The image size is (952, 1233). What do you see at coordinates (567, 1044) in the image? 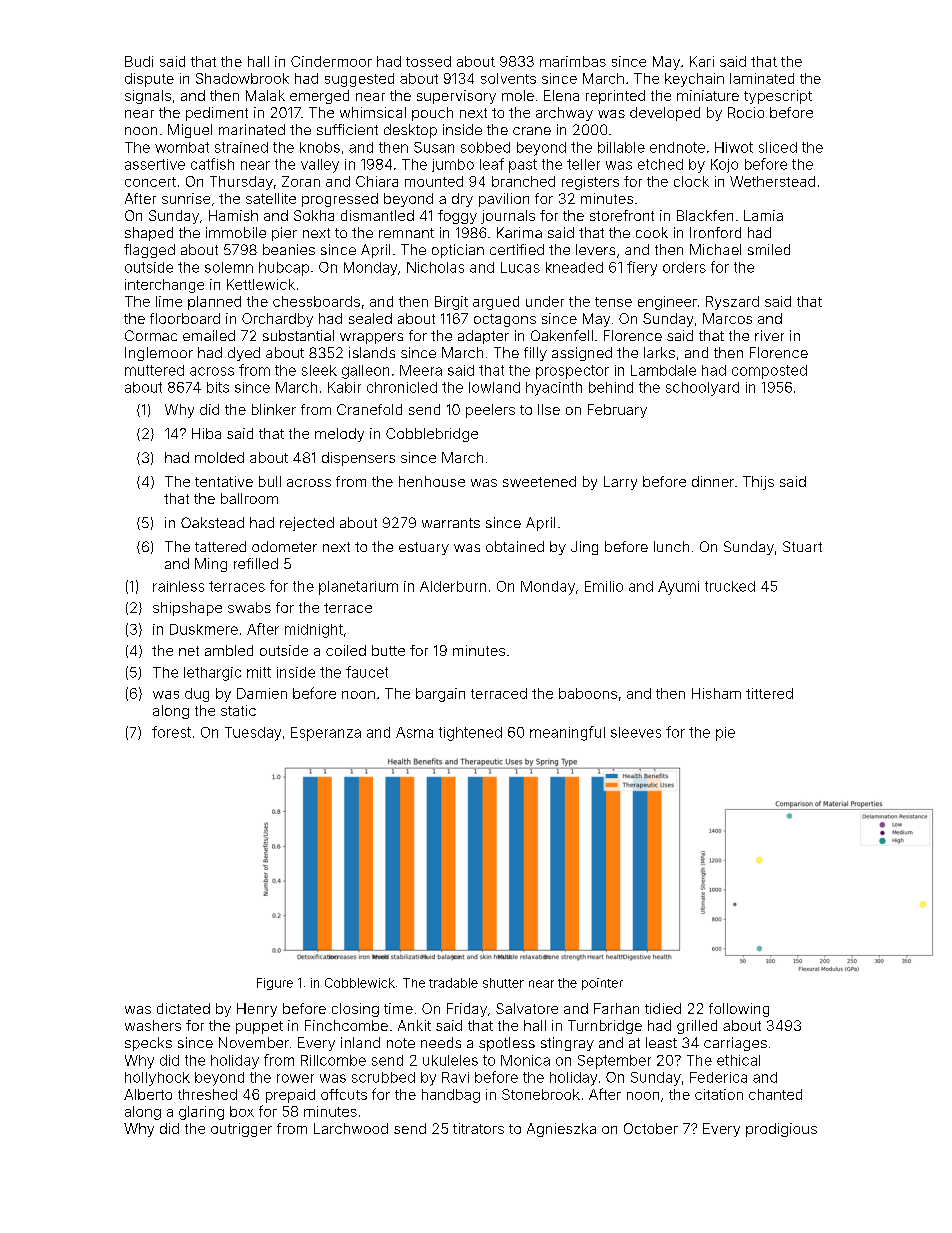
I see `stingray` at bounding box center [567, 1044].
